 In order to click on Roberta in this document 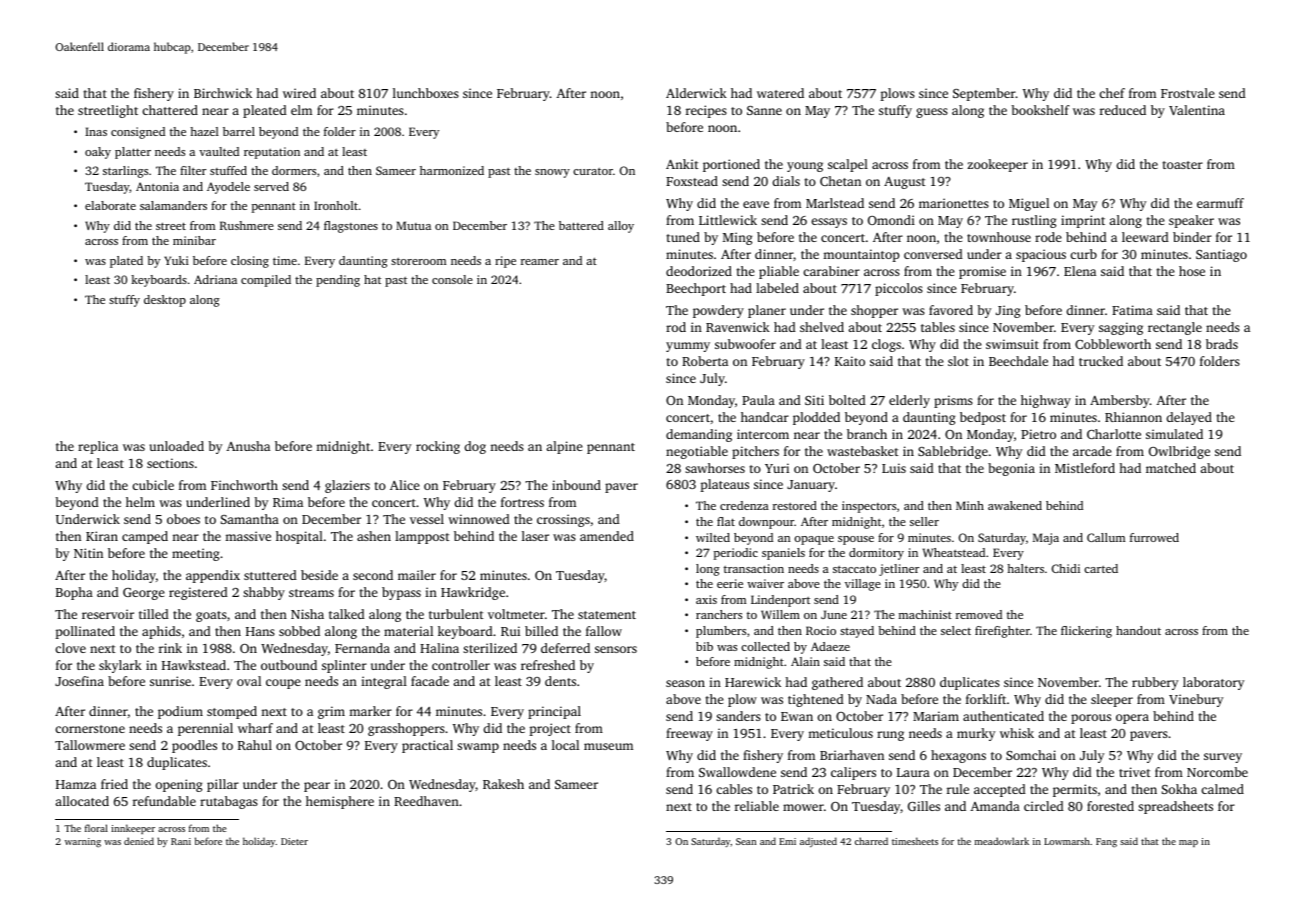, I will do `click(705, 361)`.
